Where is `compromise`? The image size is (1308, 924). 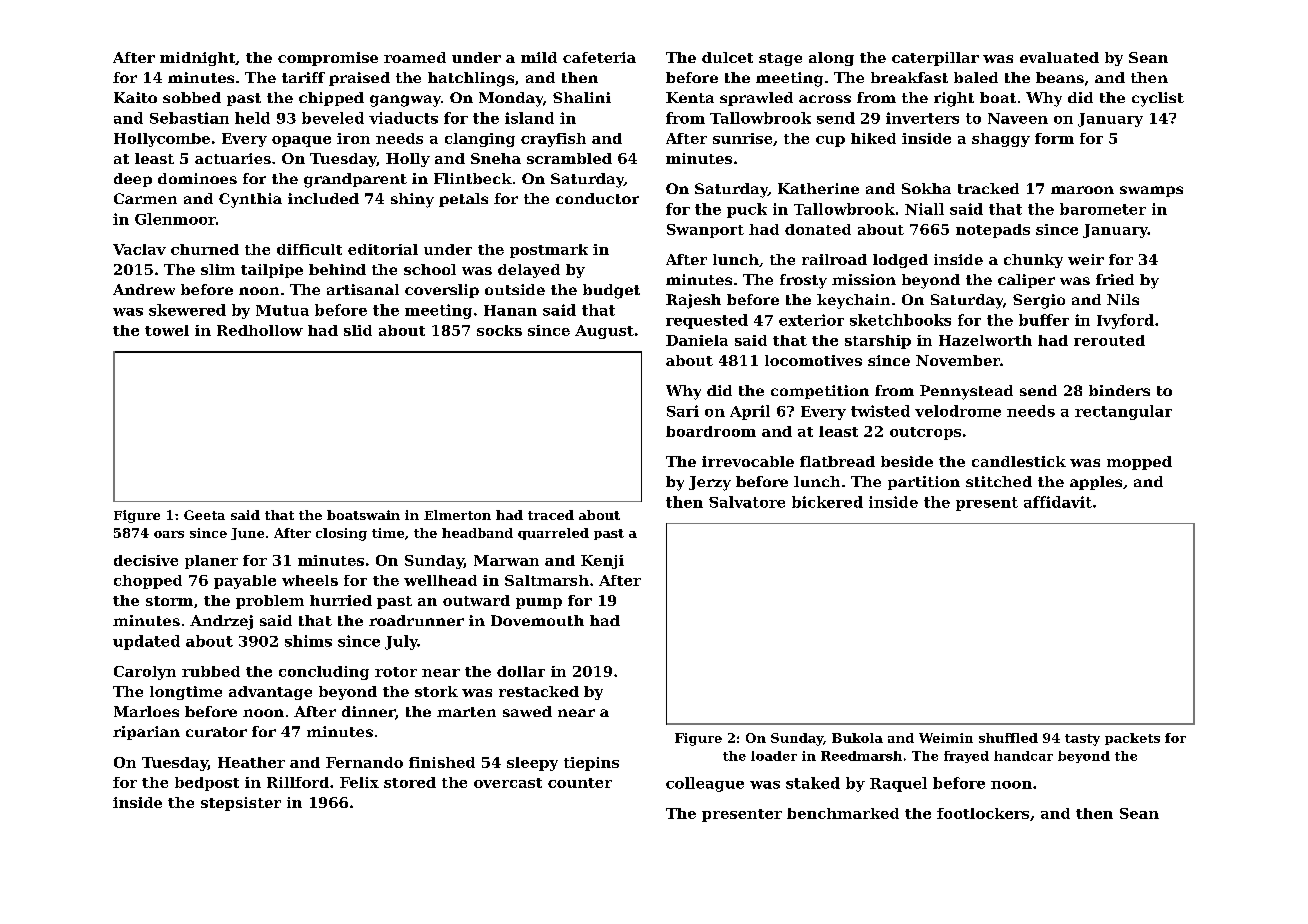
compromise is located at coordinates (328, 59).
